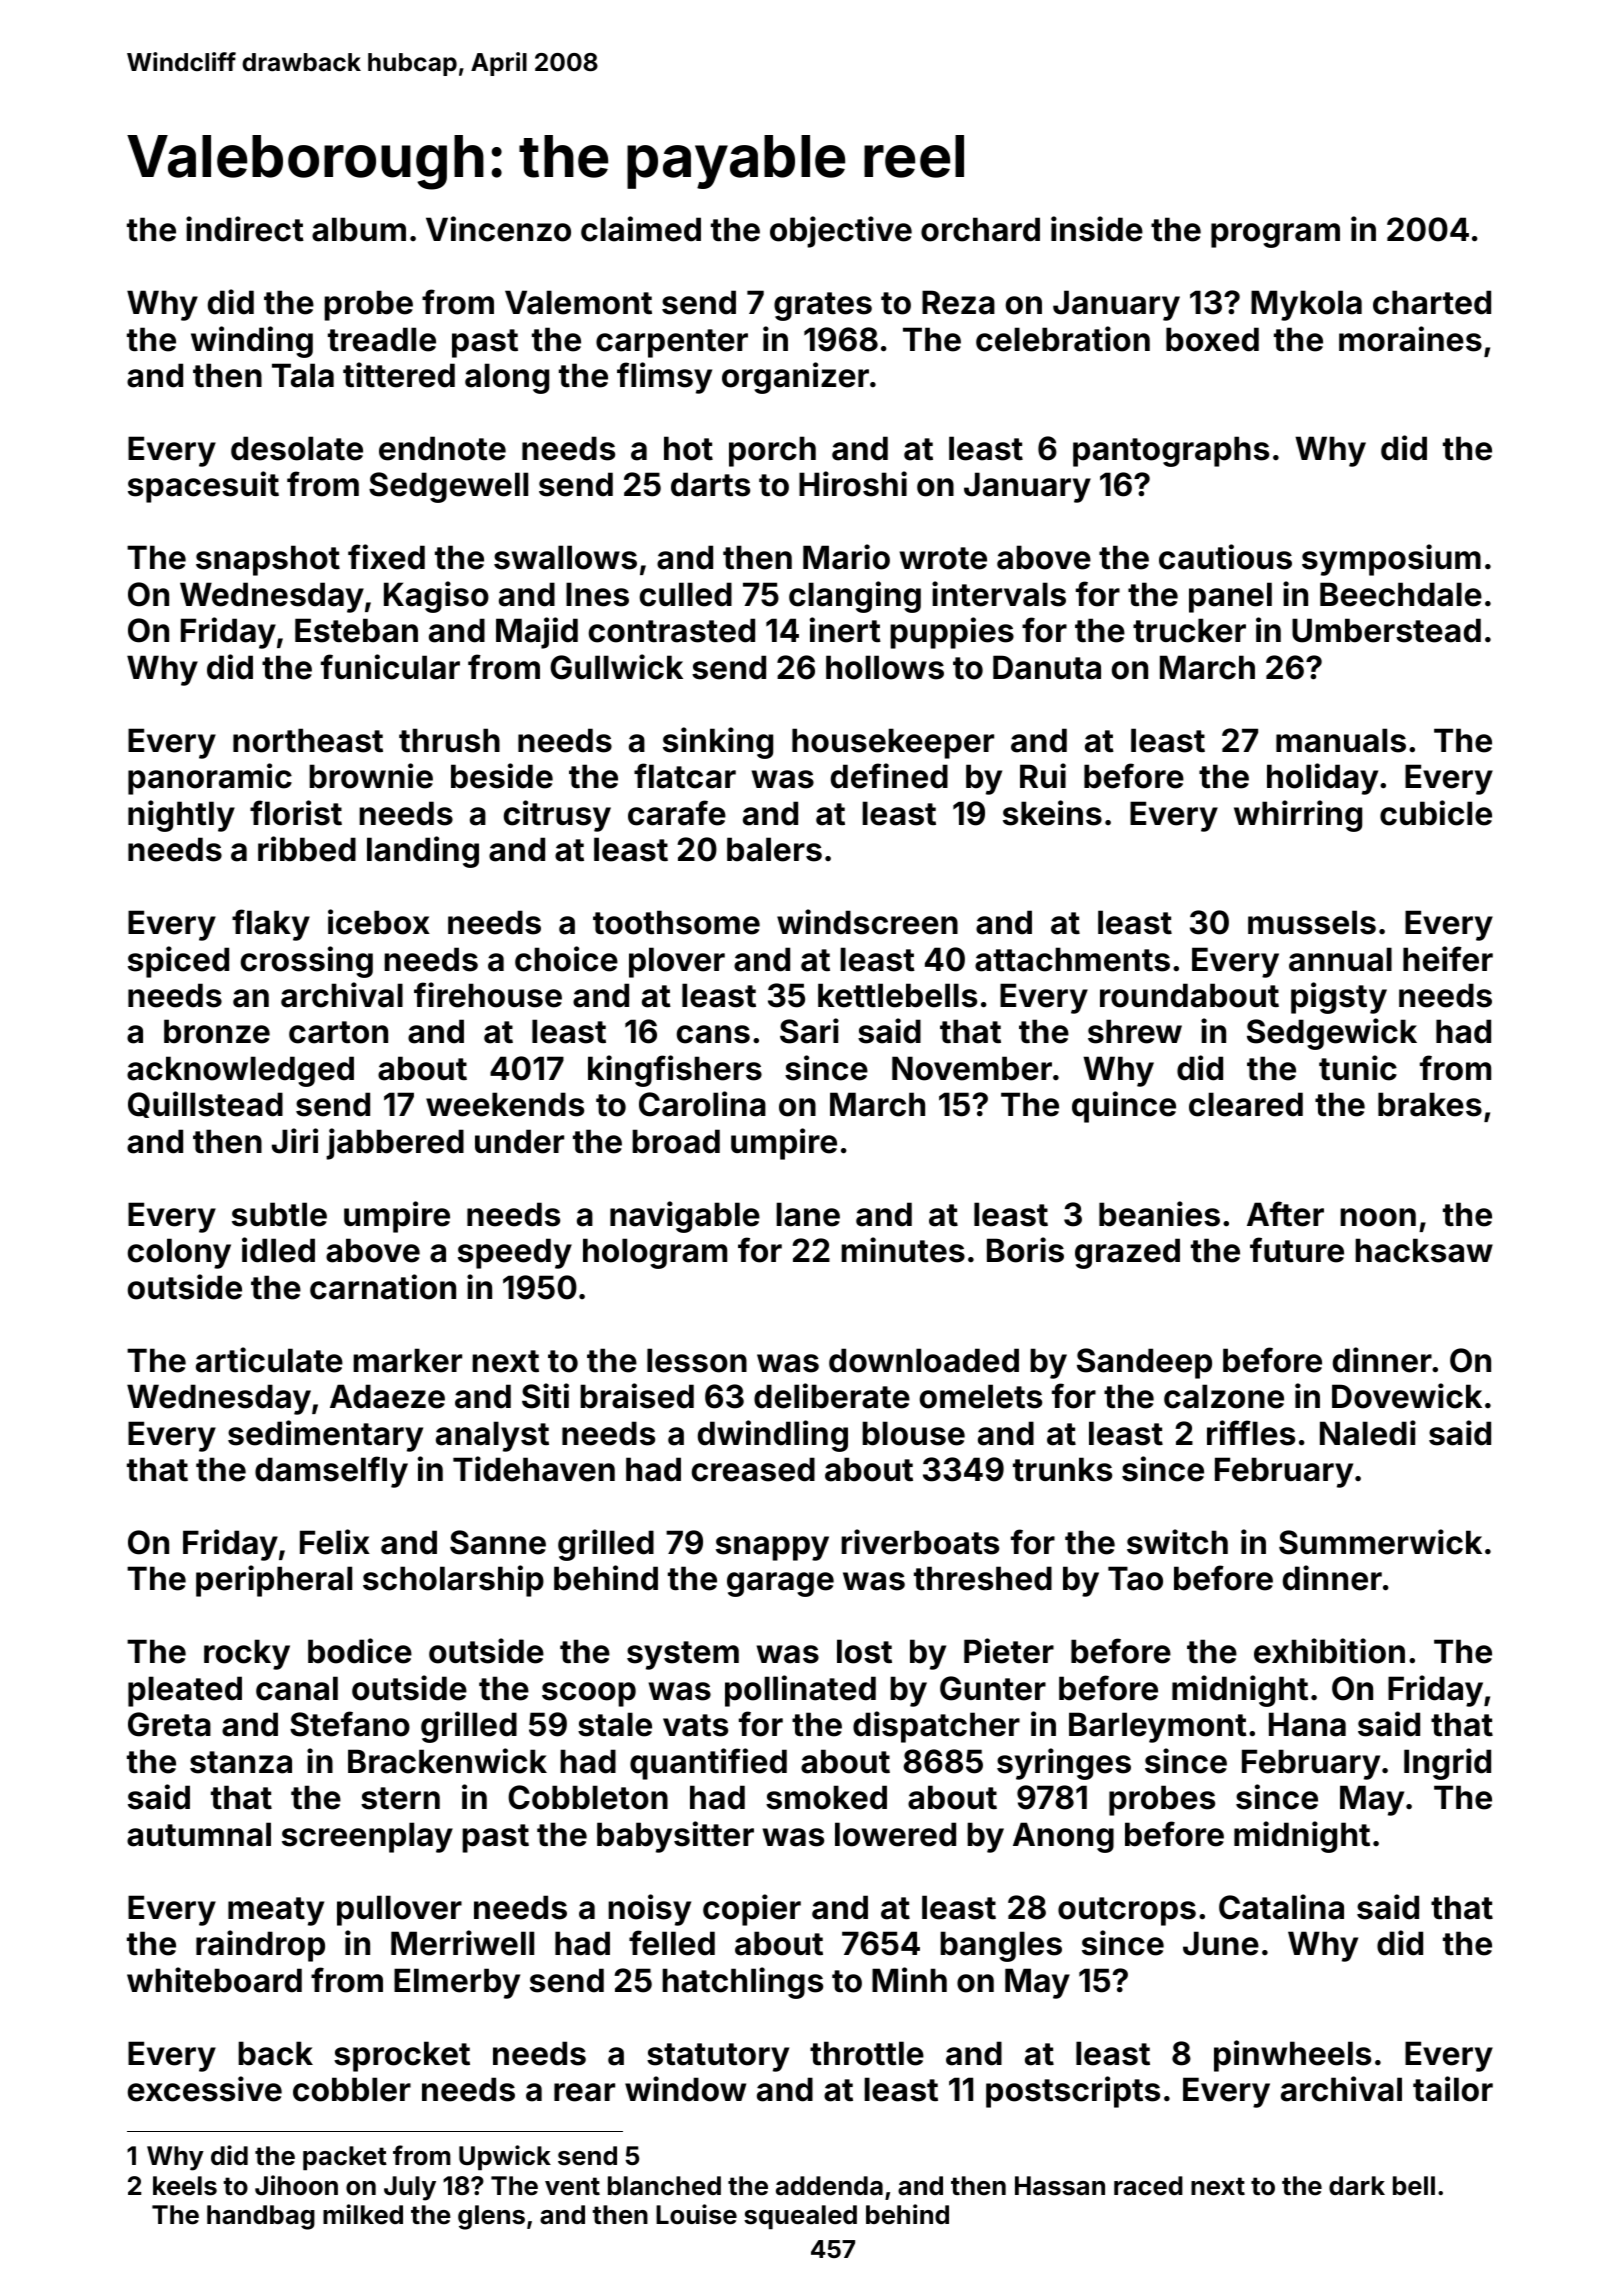 This screenshot has height=2292, width=1620. Describe the element at coordinates (1378, 1217) in the screenshot. I see `noon` at that location.
